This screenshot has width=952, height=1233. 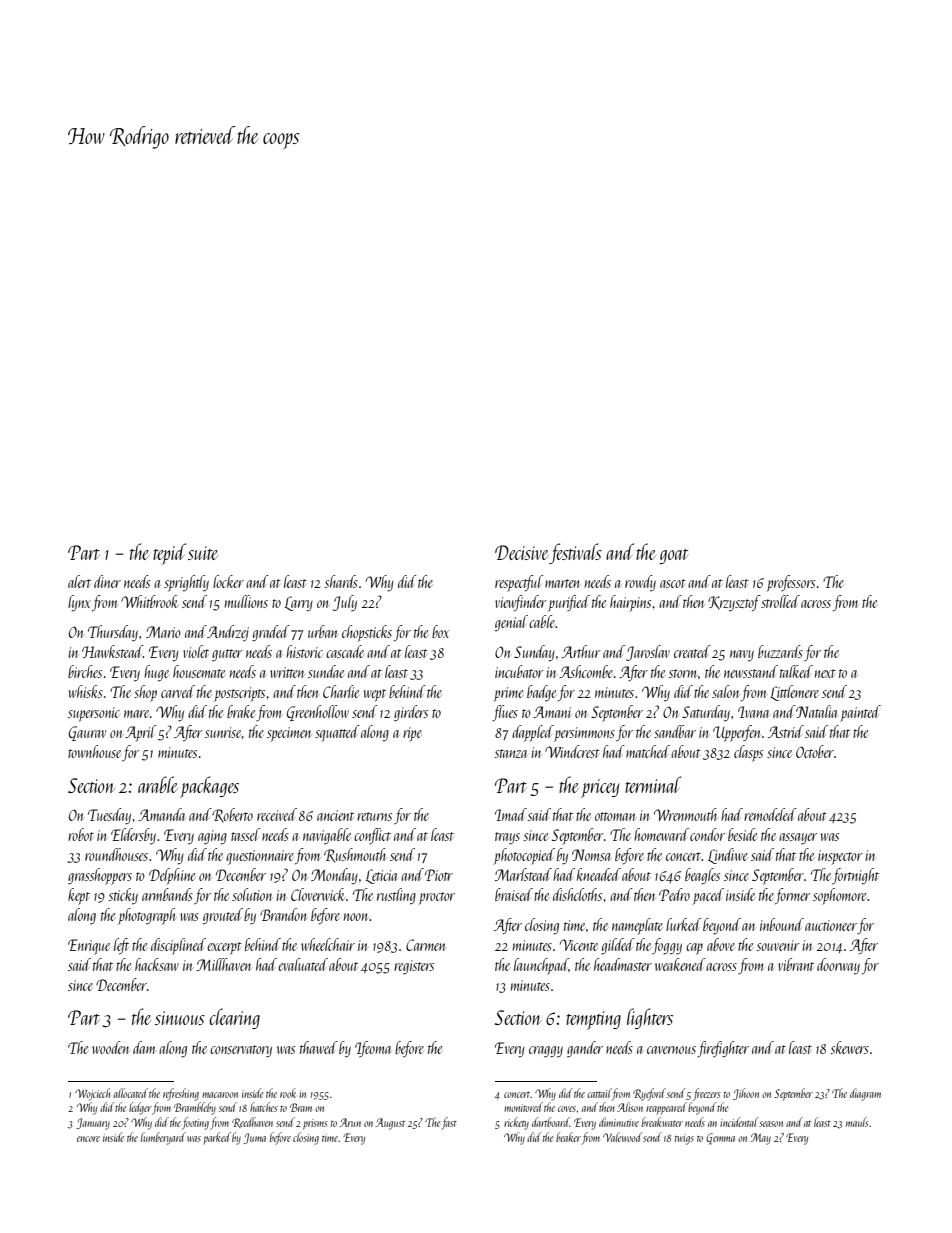 I want to click on shards, so click(x=341, y=581).
